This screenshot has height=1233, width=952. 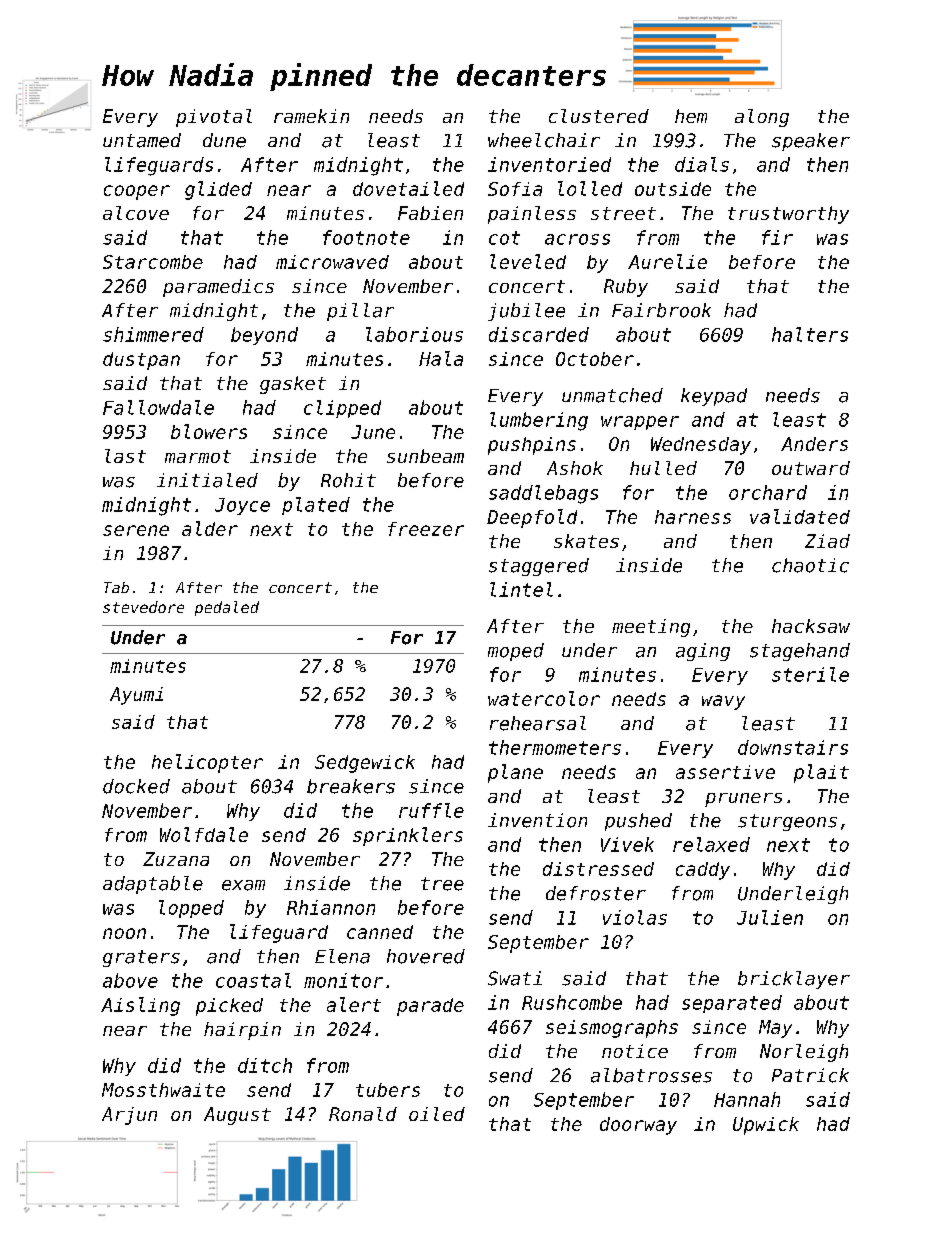 What do you see at coordinates (810, 674) in the screenshot?
I see `sterile` at bounding box center [810, 674].
